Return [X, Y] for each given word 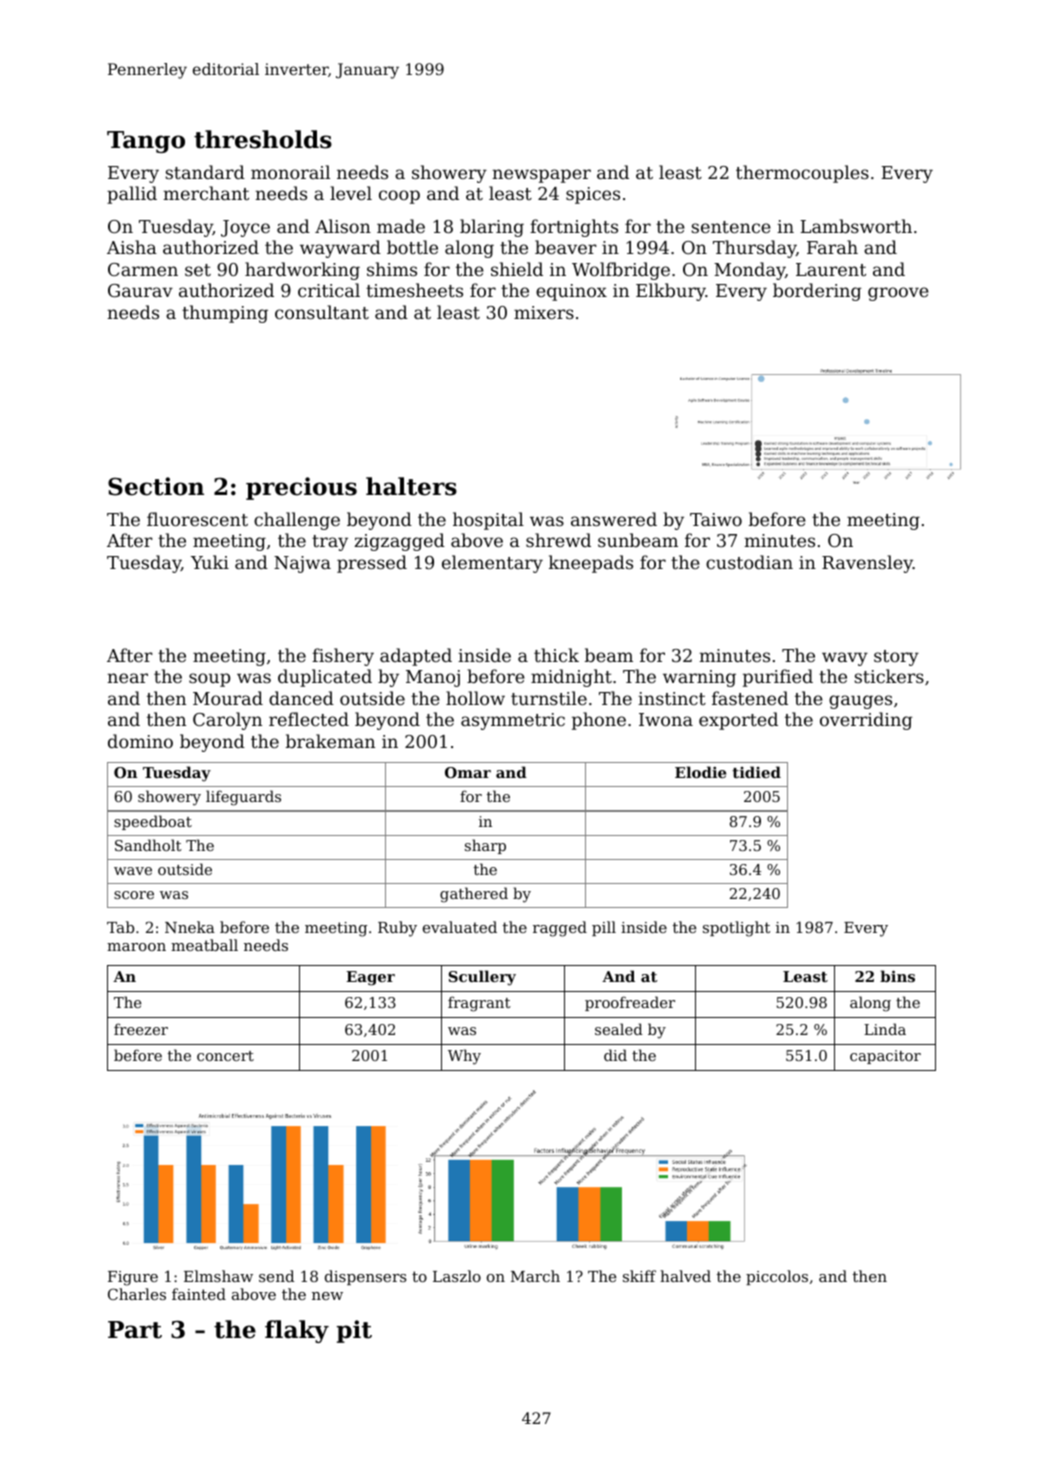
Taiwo [716, 519]
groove [898, 294]
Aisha [132, 247]
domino [140, 741]
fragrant [479, 1004]
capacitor [885, 1057]
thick [556, 655]
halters [411, 486]
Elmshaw [218, 1276]
